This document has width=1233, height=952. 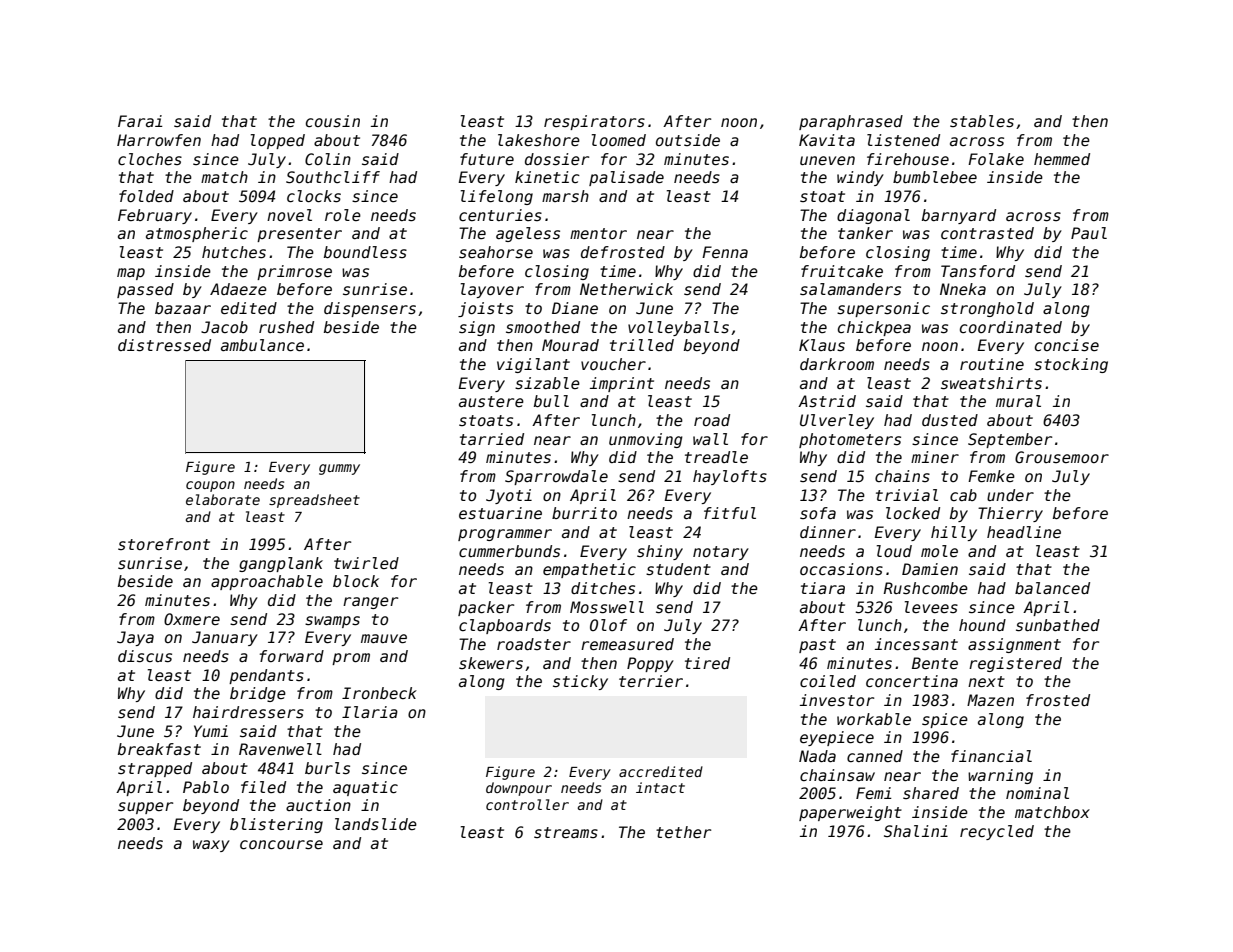 I want to click on cousin, so click(x=333, y=121).
